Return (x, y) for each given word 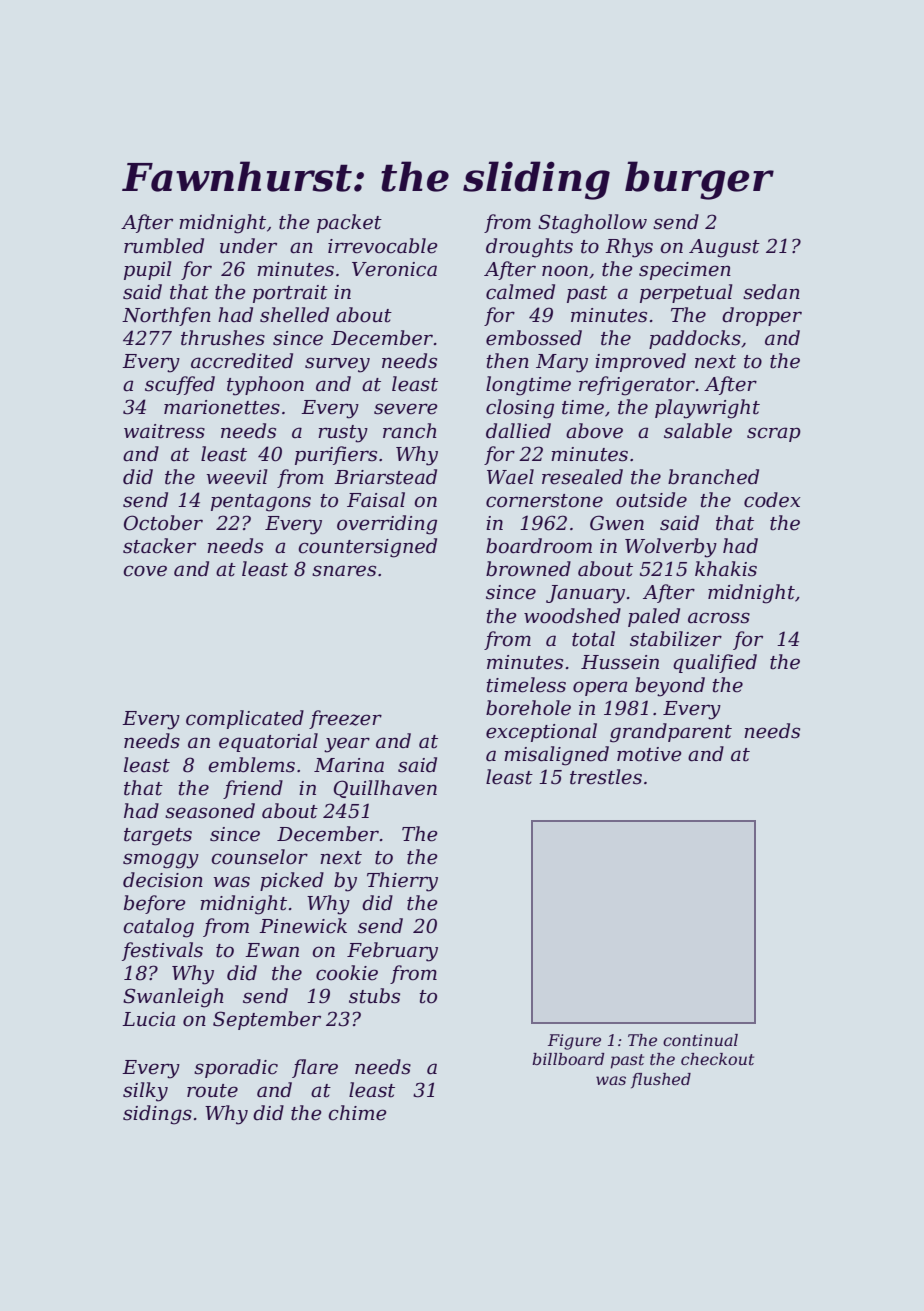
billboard (568, 1059)
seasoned (210, 811)
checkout (717, 1059)
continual (700, 1040)
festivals (162, 951)
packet (349, 223)
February (392, 952)
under (248, 246)
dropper (762, 316)
